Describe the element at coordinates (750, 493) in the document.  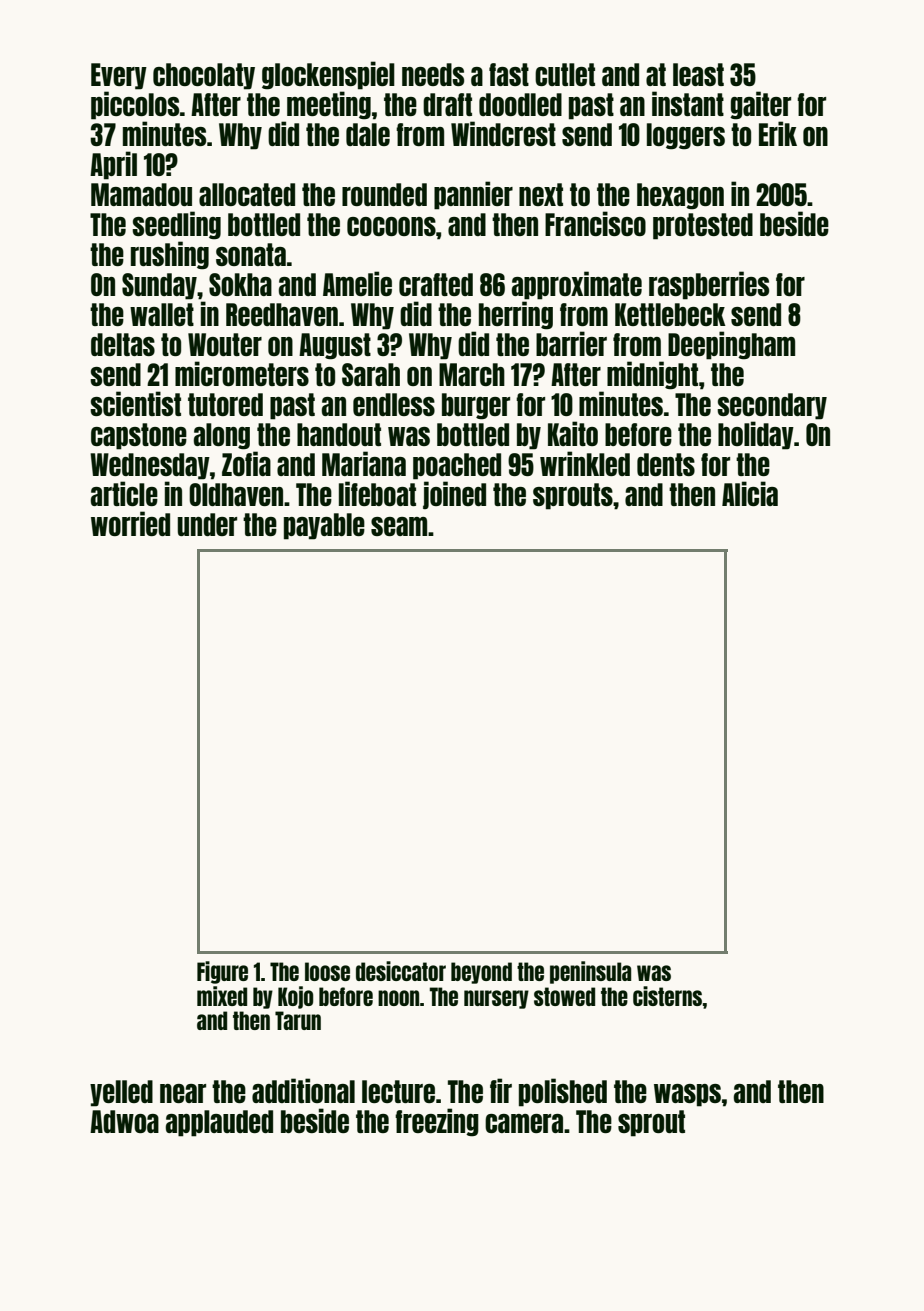
I see `Alicia` at that location.
